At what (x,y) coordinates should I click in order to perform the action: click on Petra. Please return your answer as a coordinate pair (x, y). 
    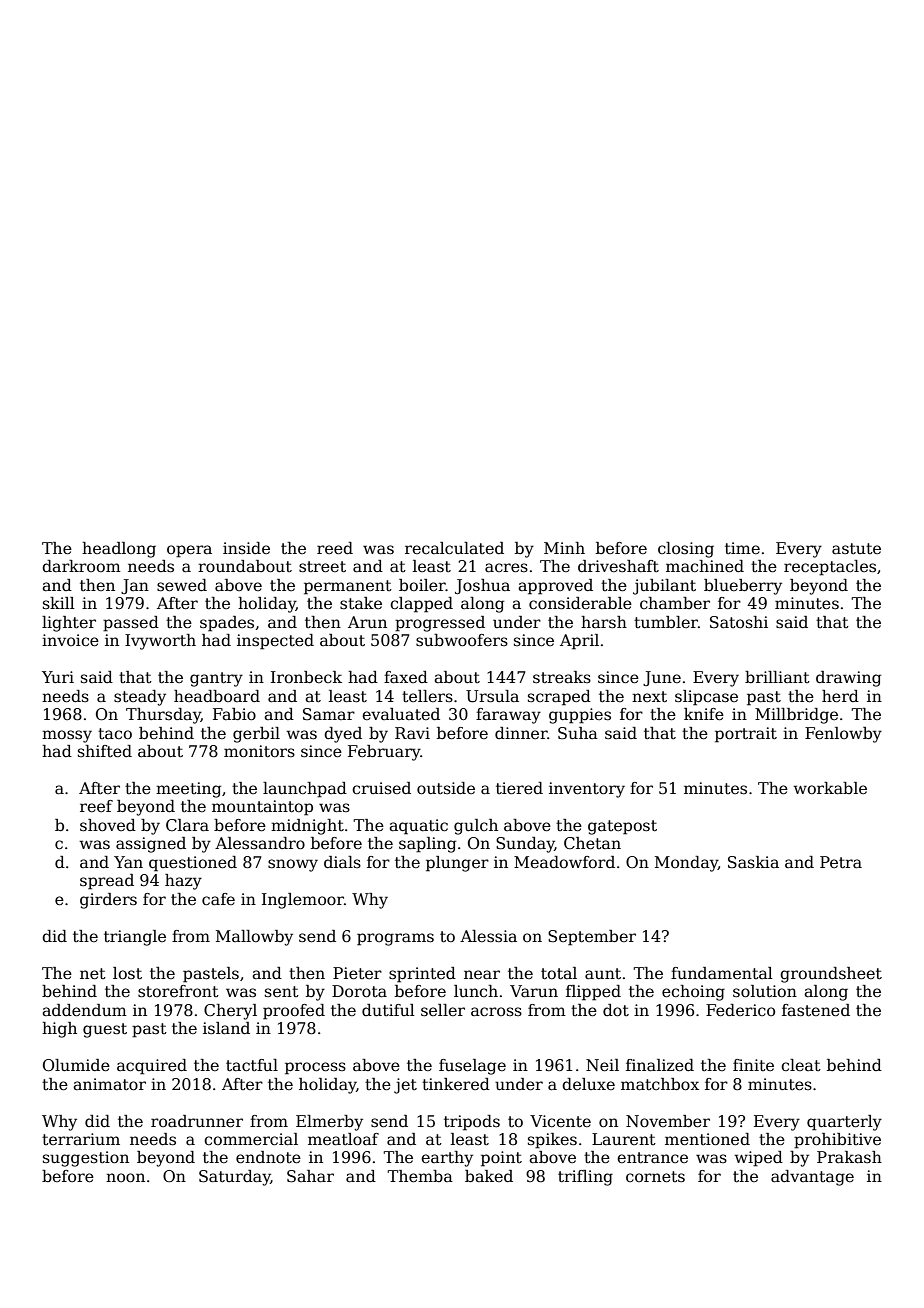
    Looking at the image, I should click on (841, 862).
